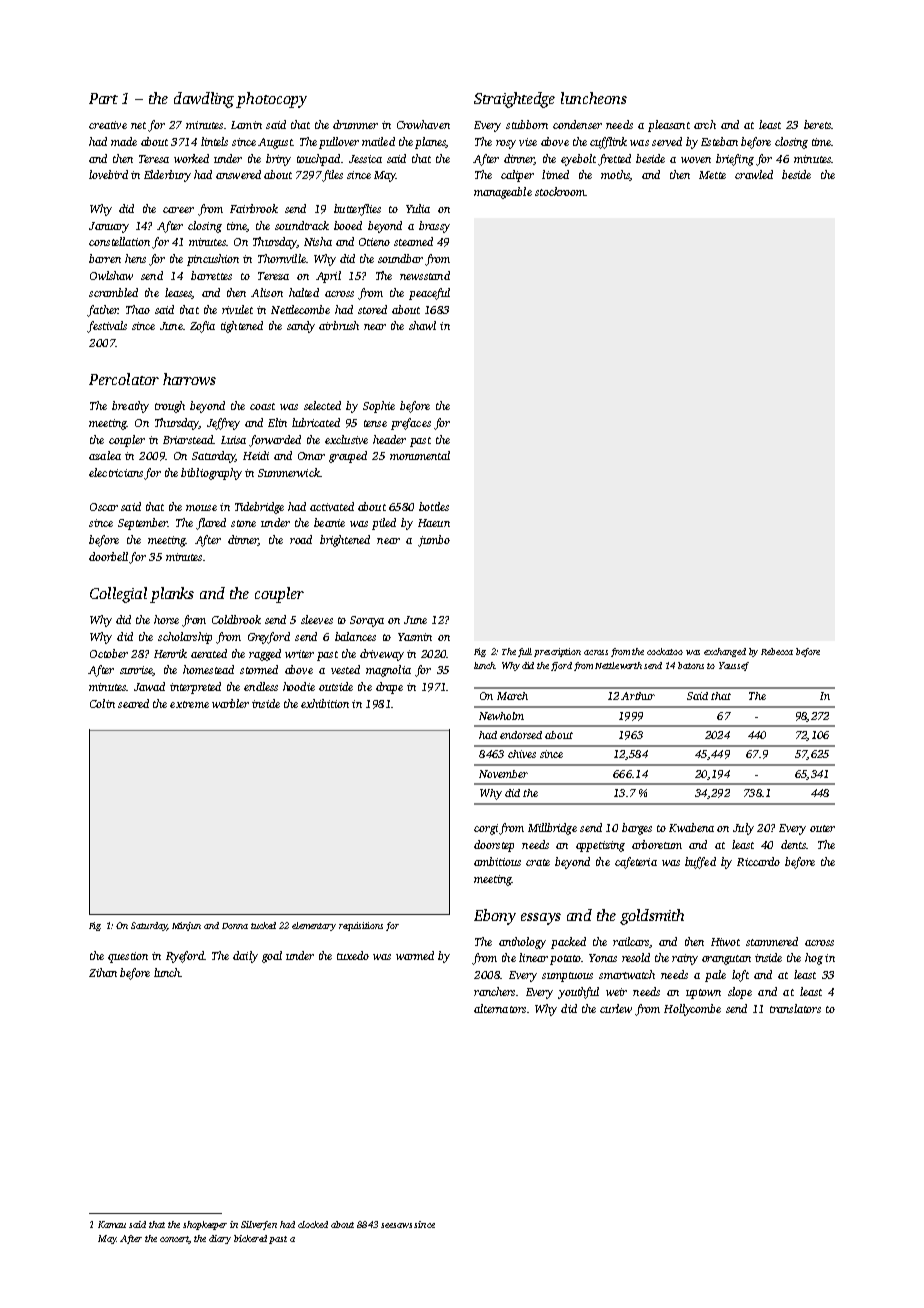 The width and height of the image is (924, 1308). What do you see at coordinates (289, 472) in the image?
I see `Summerwick` at bounding box center [289, 472].
